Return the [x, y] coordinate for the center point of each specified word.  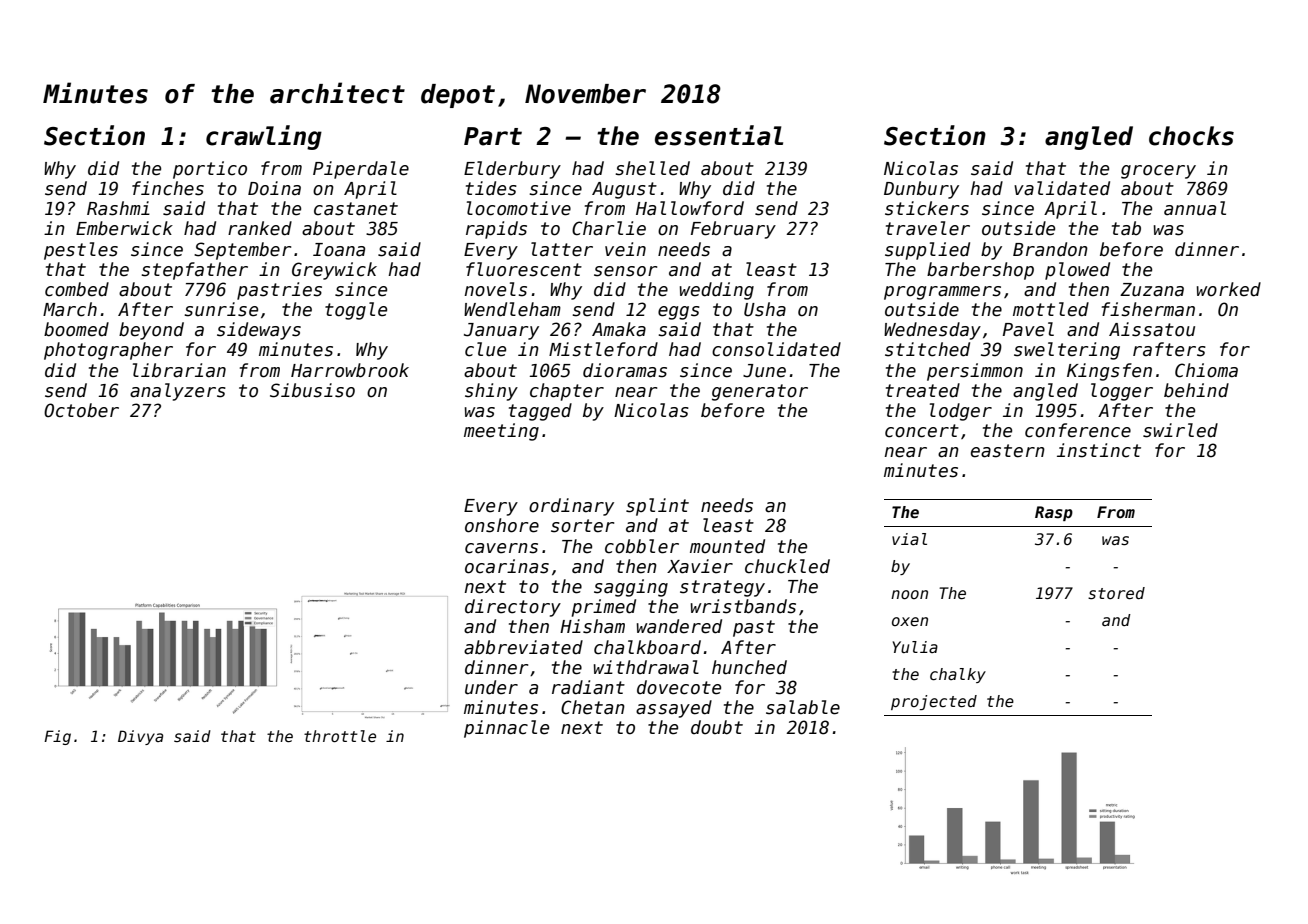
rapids [496, 230]
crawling [264, 137]
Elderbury [512, 170]
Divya [140, 737]
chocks [1191, 136]
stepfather [194, 271]
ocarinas [507, 566]
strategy [722, 588]
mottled [1051, 309]
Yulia [915, 647]
